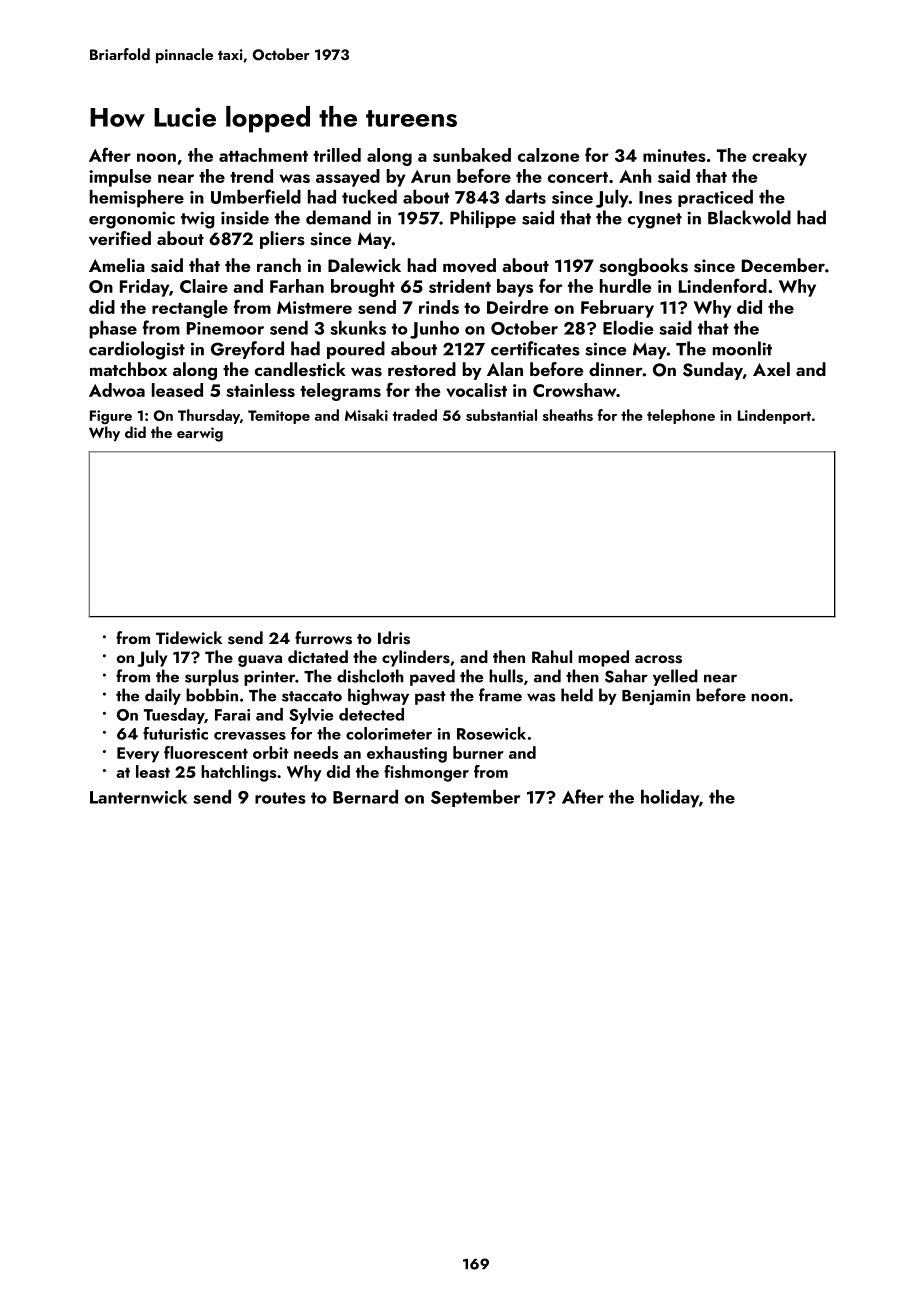  What do you see at coordinates (783, 265) in the page?
I see `December` at bounding box center [783, 265].
